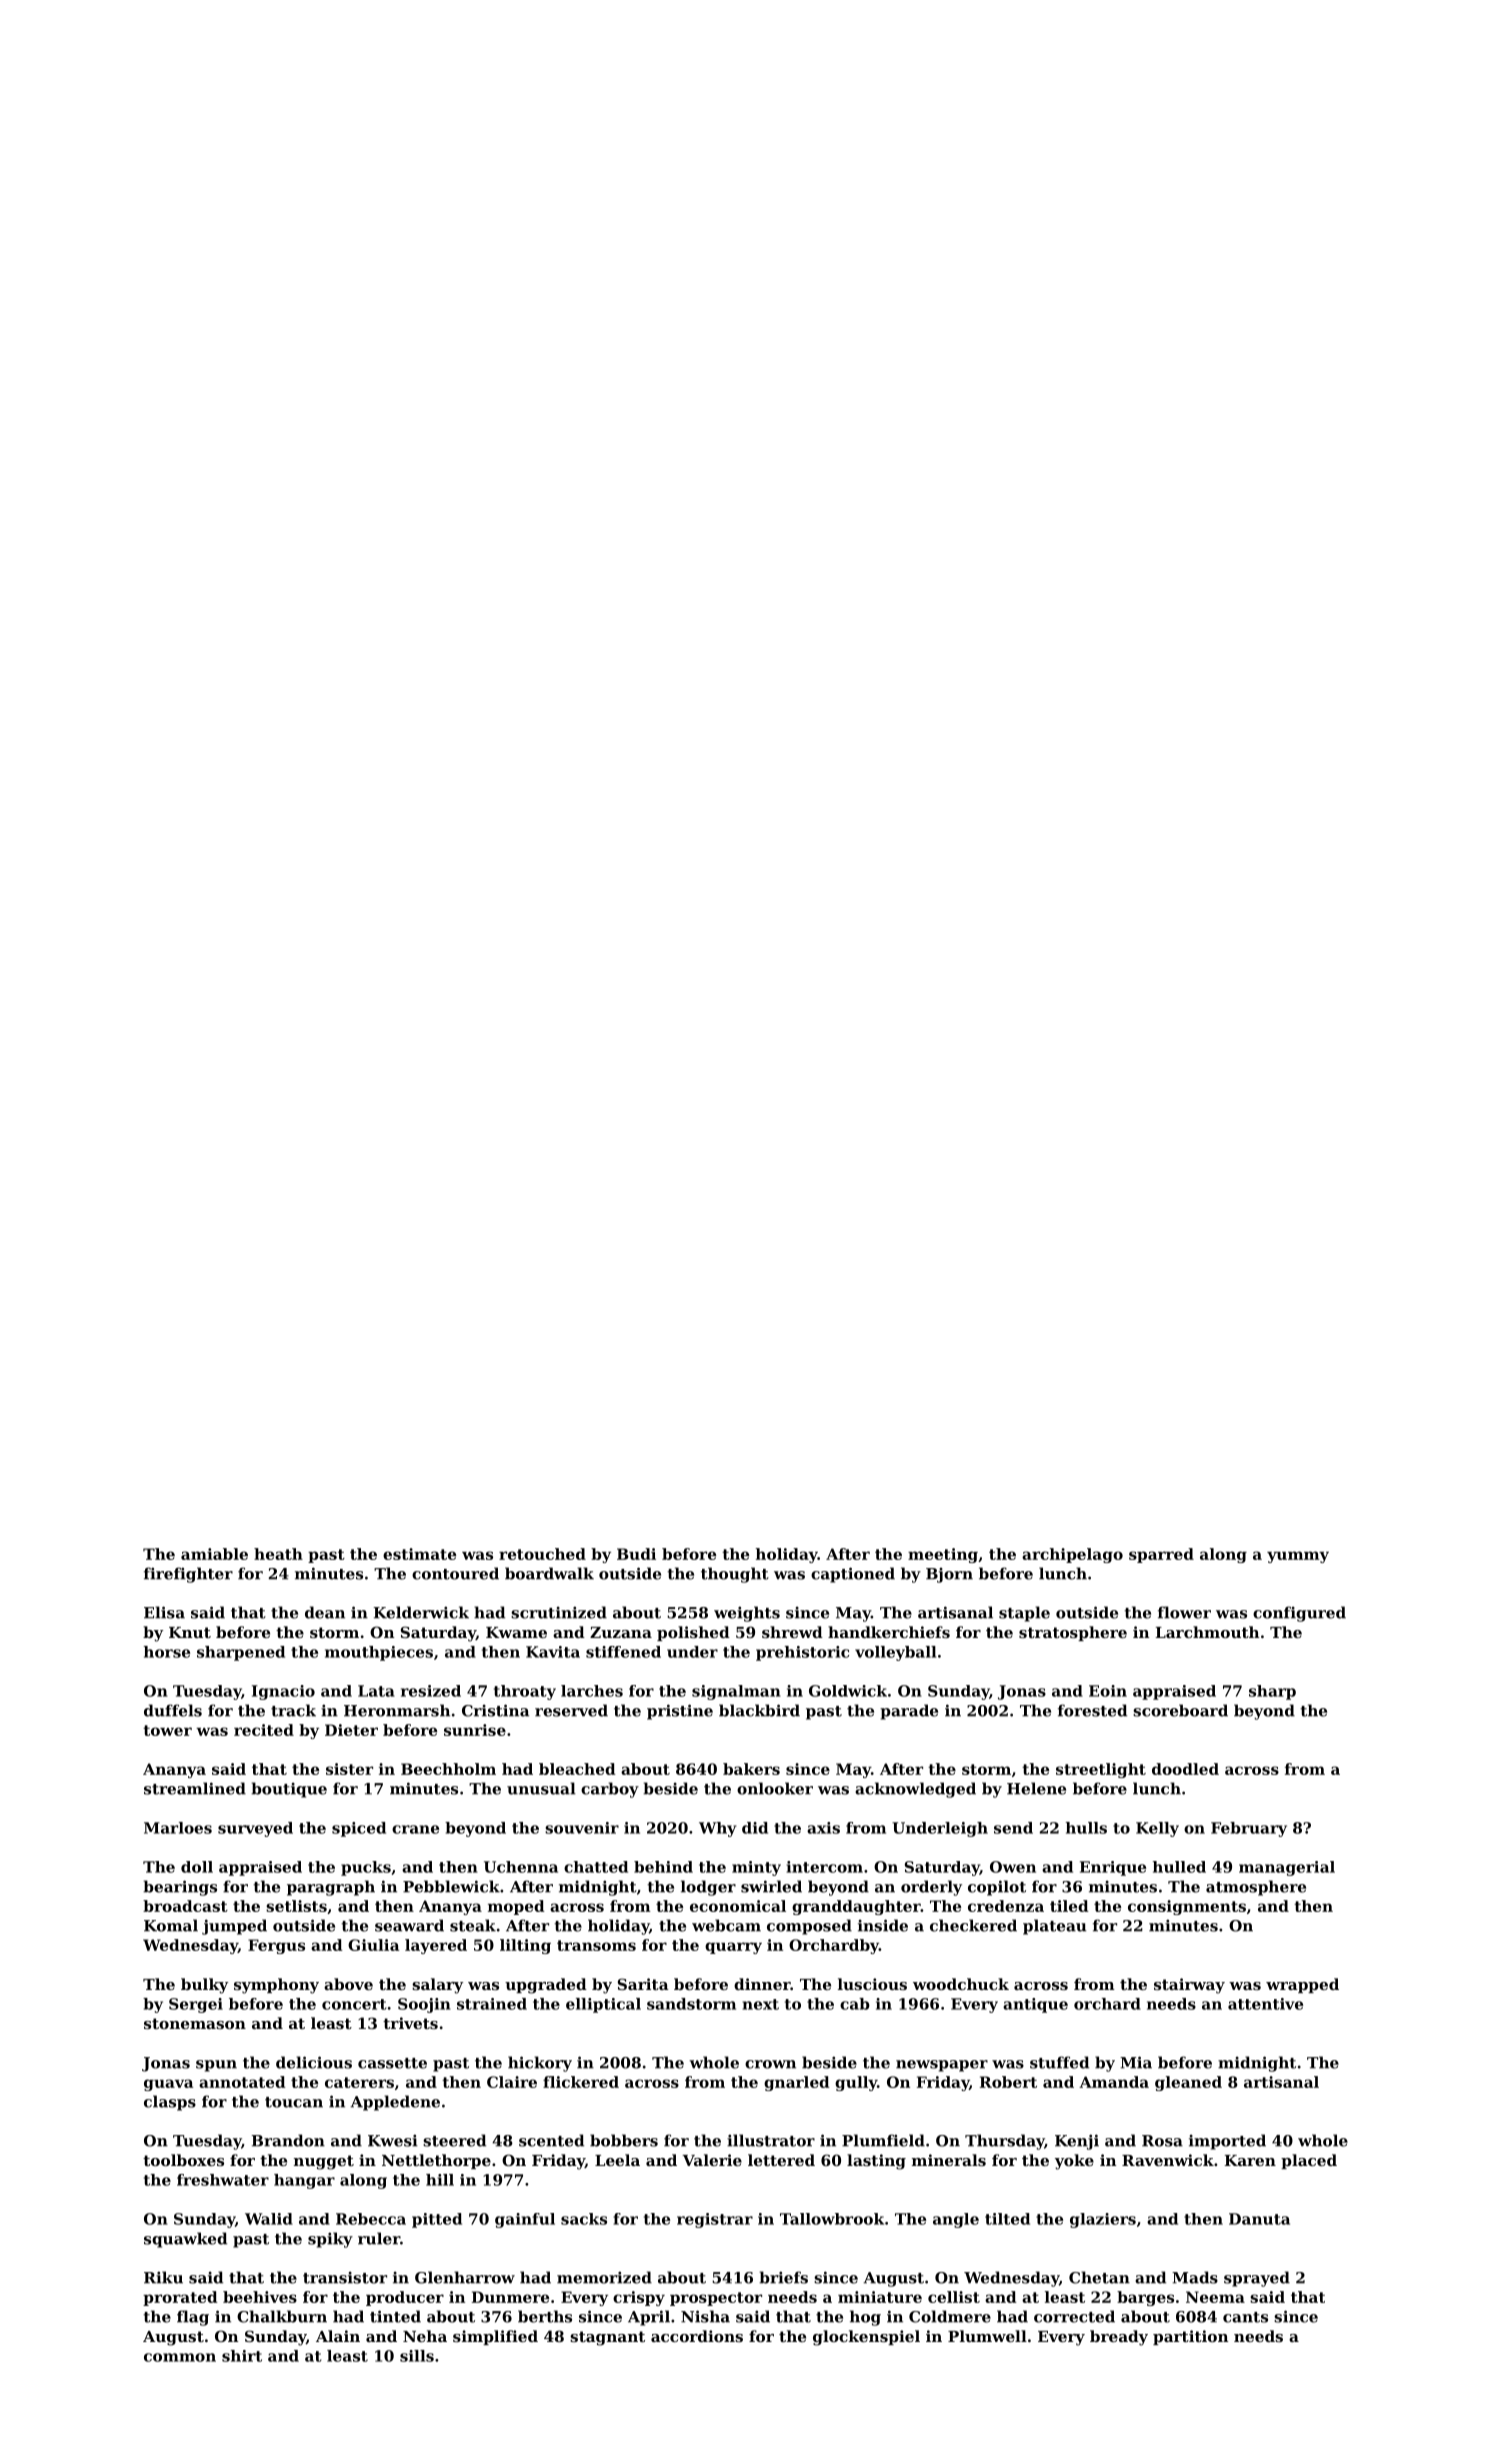  I want to click on carboy, so click(610, 1790).
